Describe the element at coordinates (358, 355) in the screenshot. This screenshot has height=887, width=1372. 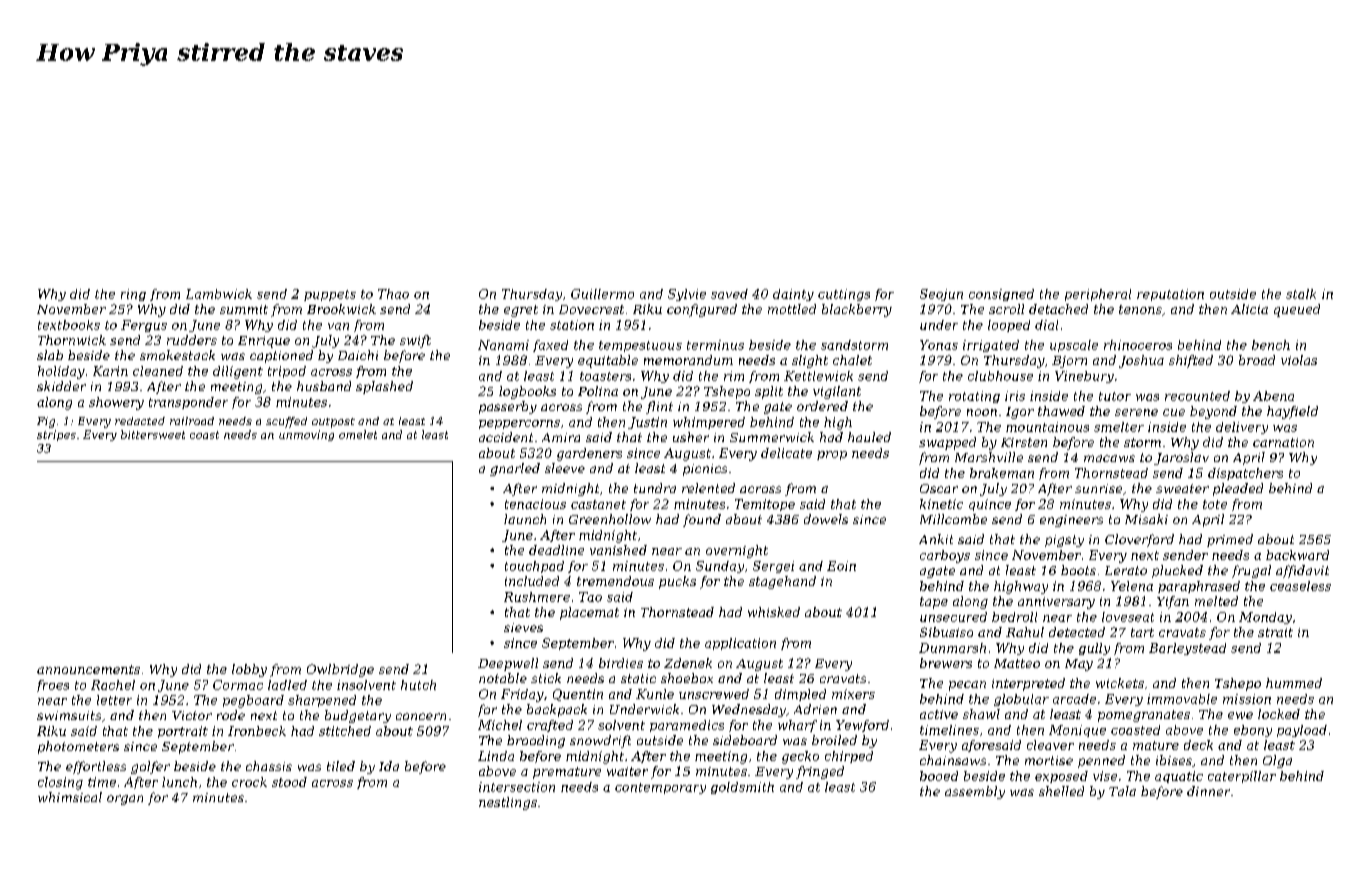
I see `Daichi` at that location.
